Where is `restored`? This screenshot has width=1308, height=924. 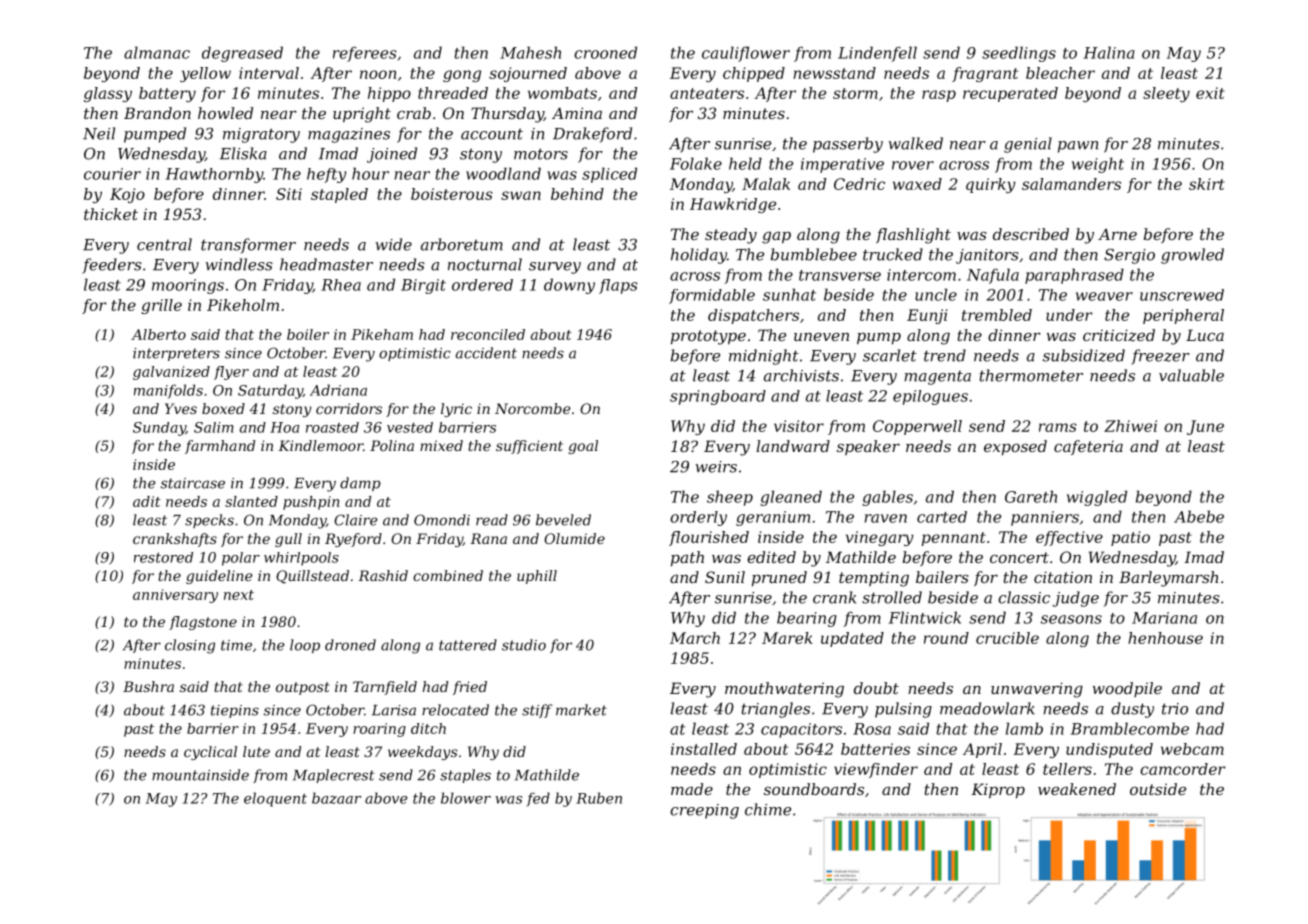
restored is located at coordinates (163, 557).
